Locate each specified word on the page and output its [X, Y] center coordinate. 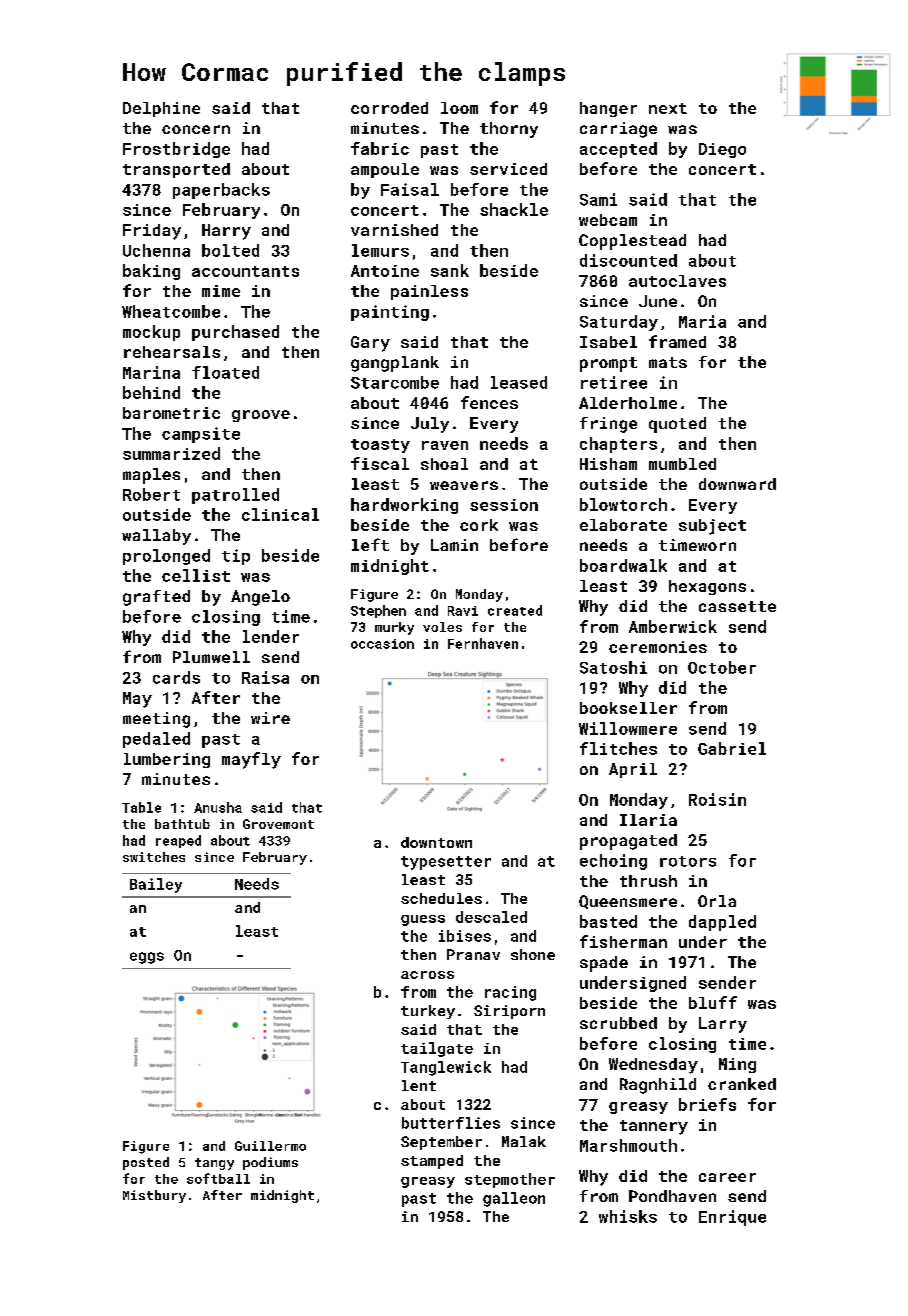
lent [419, 1085]
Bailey [156, 885]
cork [479, 525]
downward [737, 484]
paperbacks [221, 191]
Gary [370, 344]
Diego [722, 150]
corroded [389, 108]
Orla [717, 901]
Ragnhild [658, 1086]
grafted [156, 598]
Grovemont [278, 824]
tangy [214, 1164]
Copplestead [632, 242]
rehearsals [172, 352]
